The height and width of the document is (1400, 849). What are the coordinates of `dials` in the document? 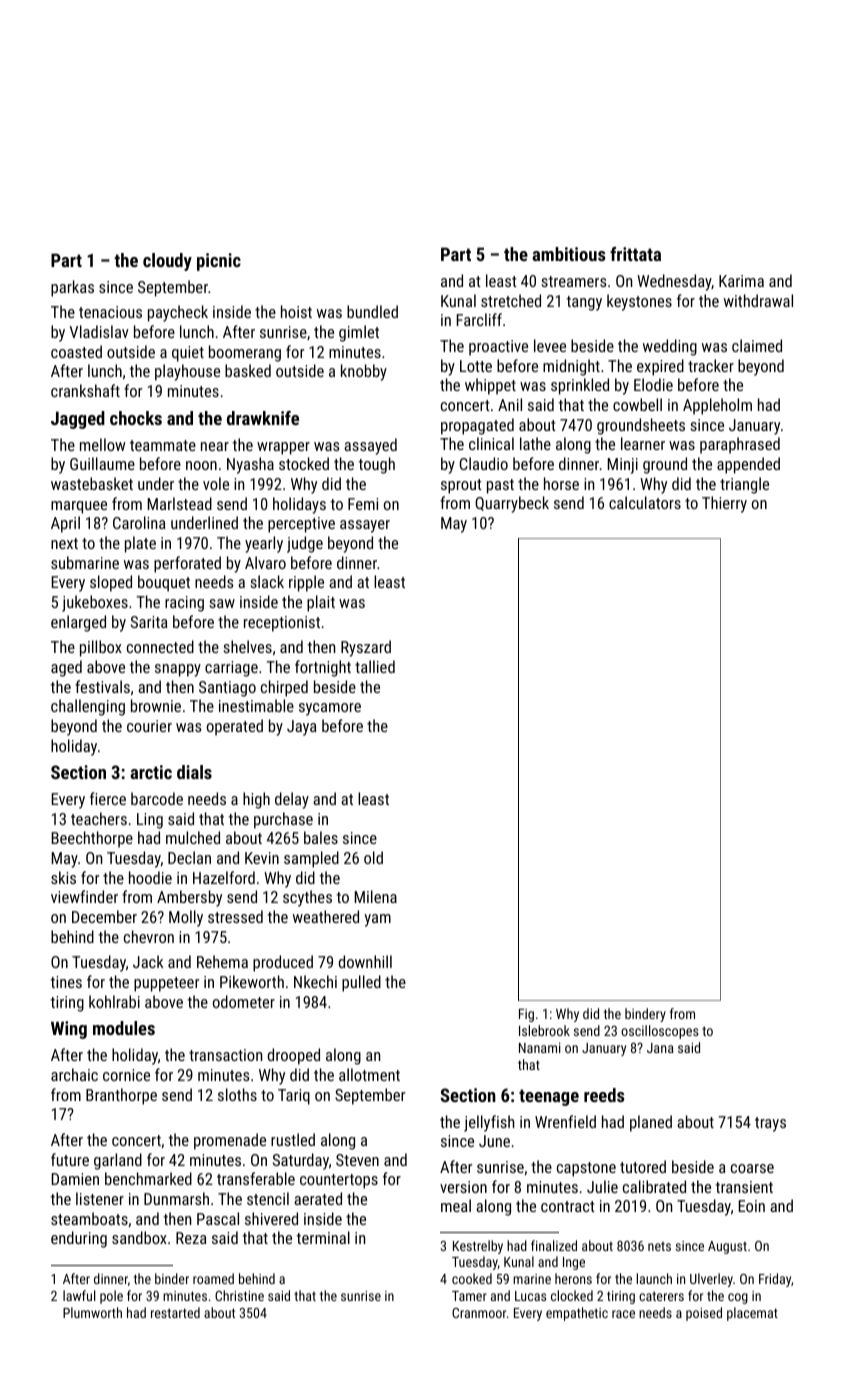 It's located at (194, 772).
